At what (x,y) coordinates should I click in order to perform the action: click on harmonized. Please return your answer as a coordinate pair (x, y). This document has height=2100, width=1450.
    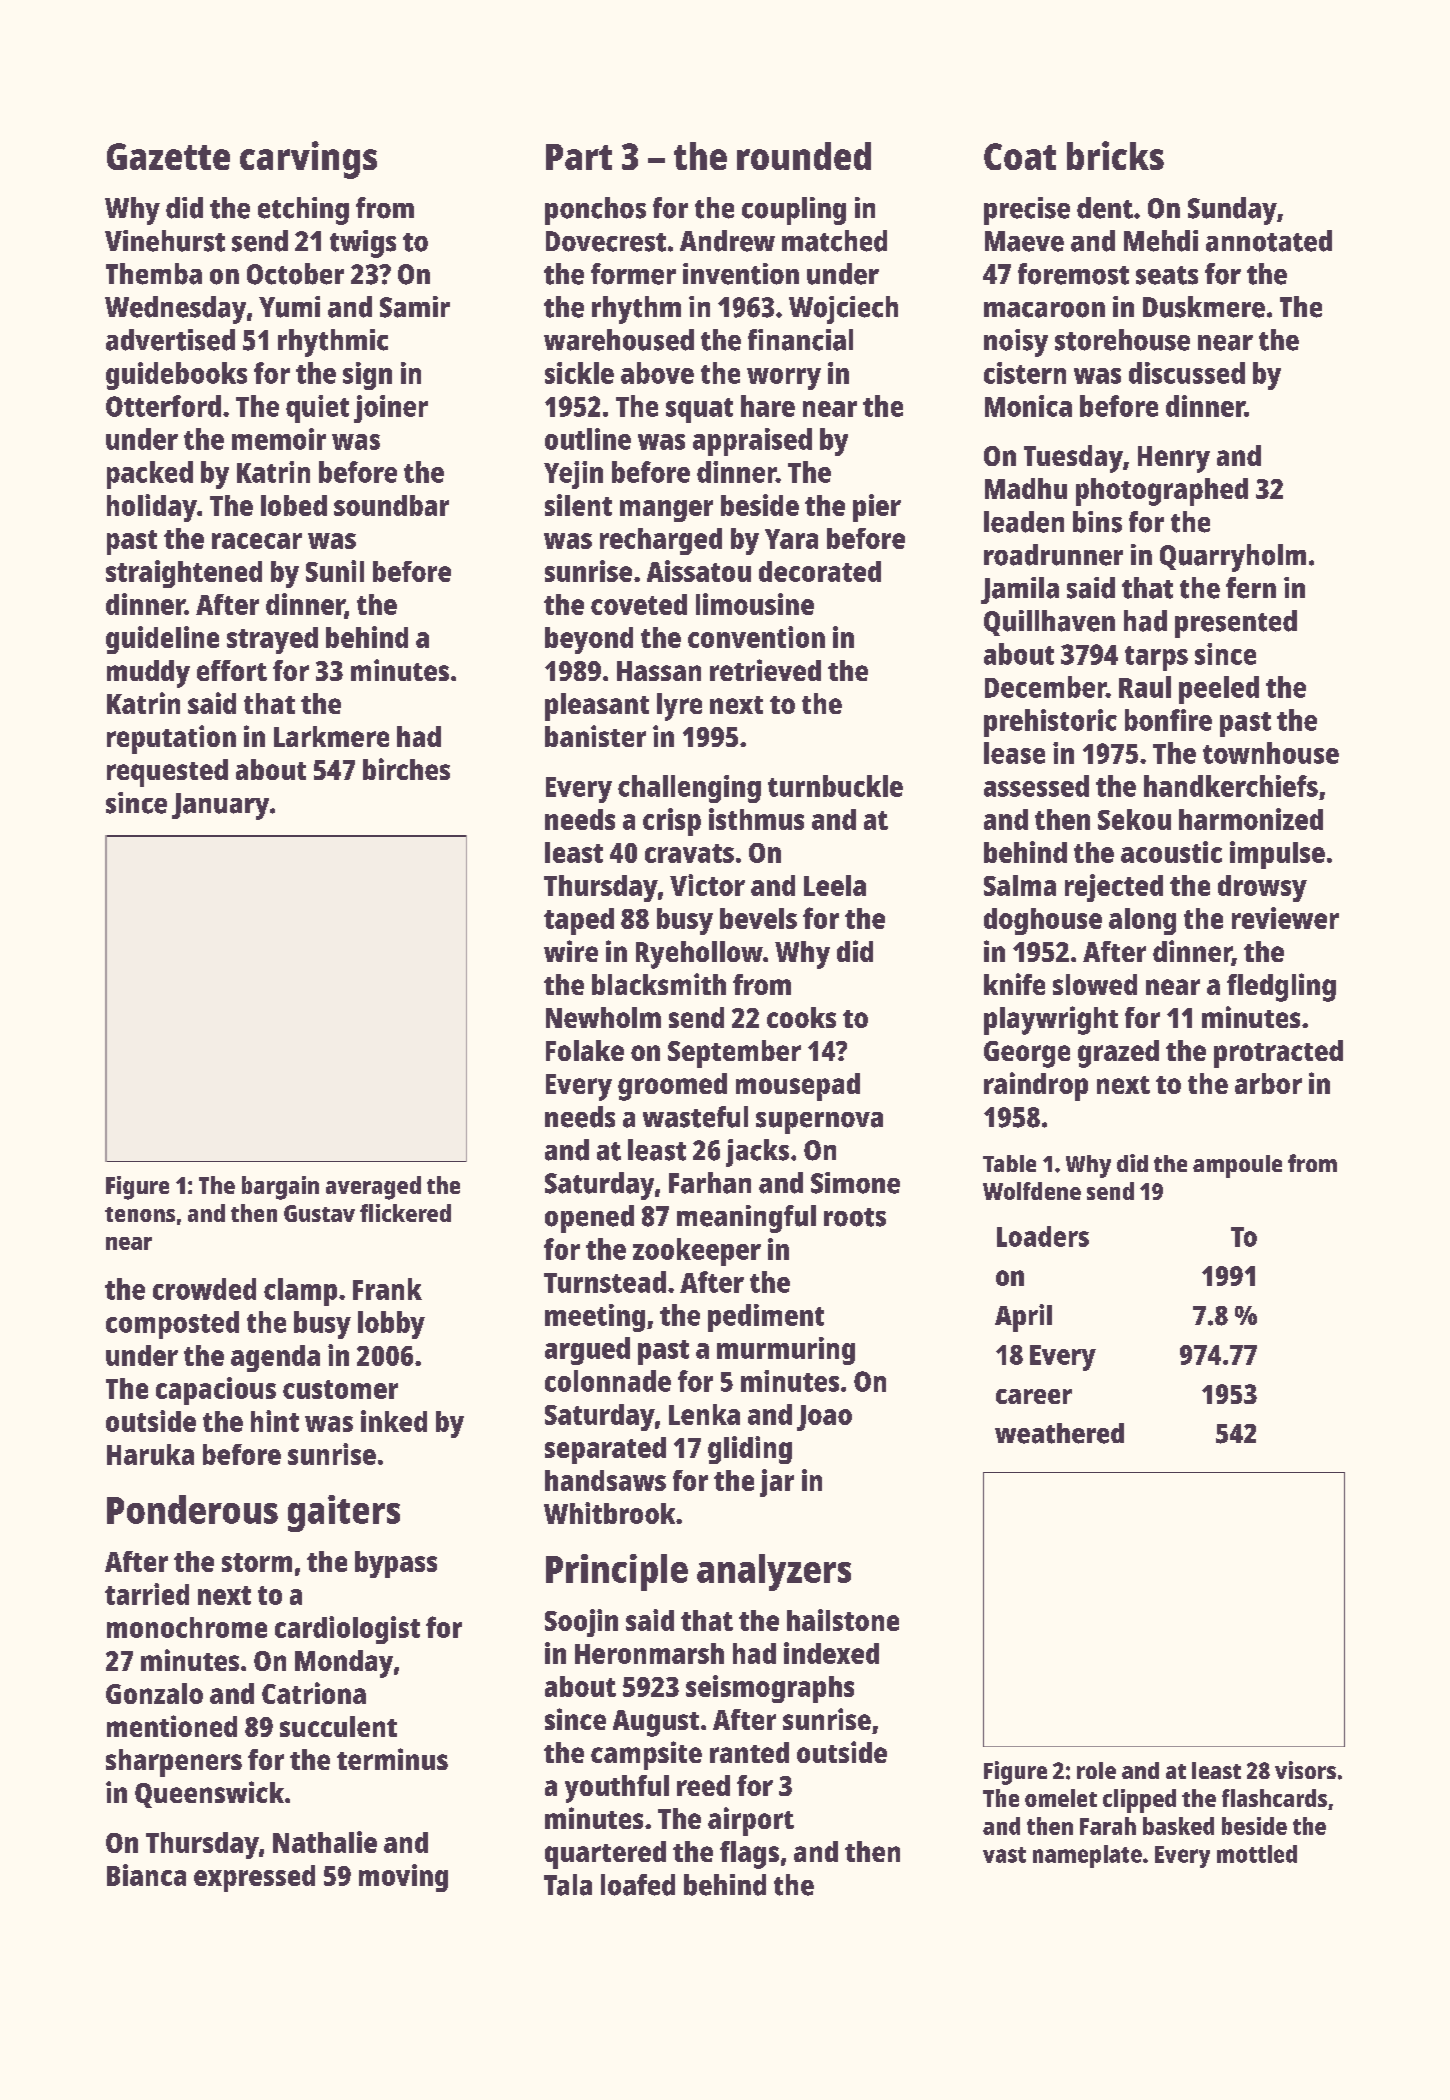
    Looking at the image, I should click on (1251, 819).
